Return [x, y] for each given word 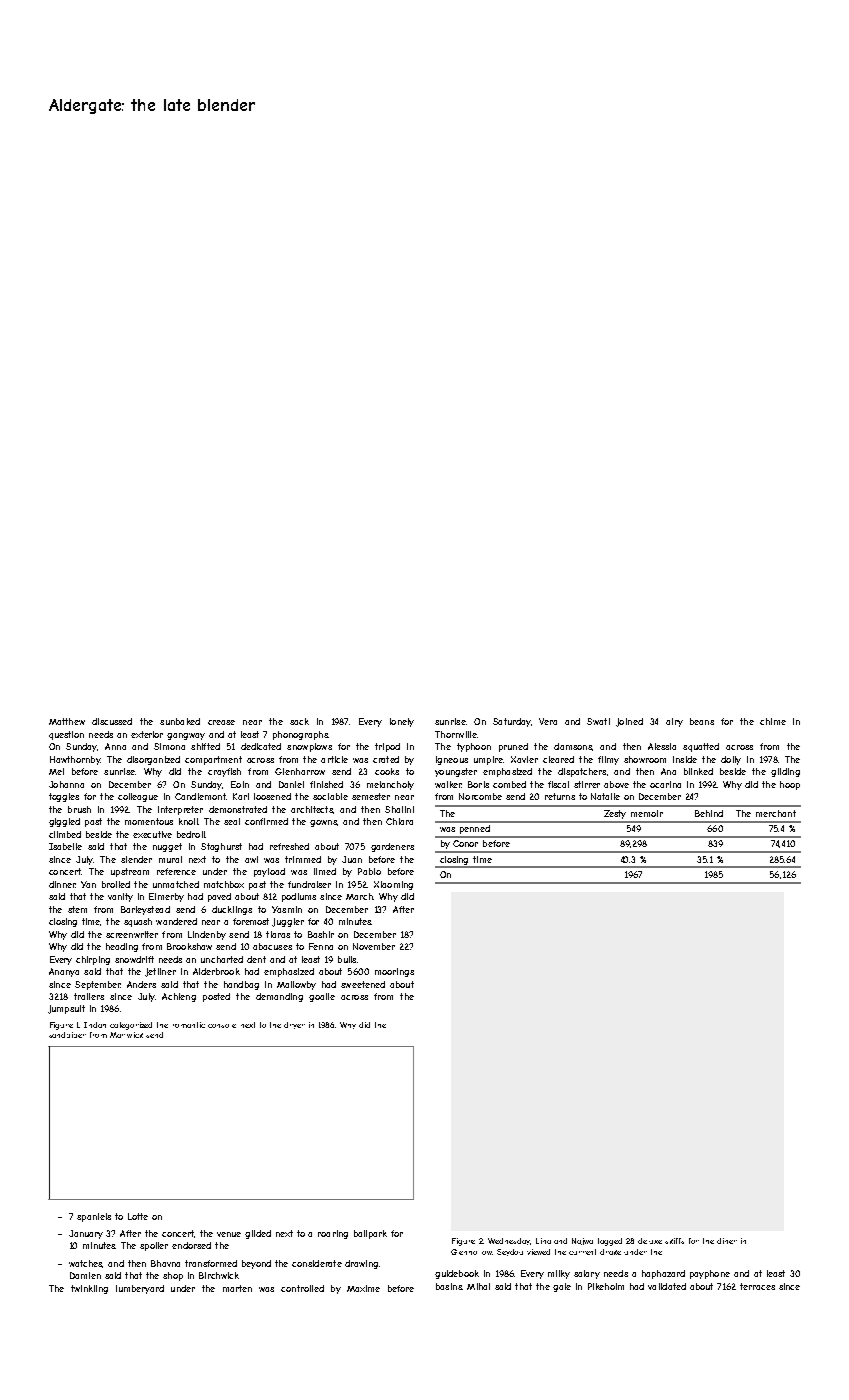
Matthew [67, 721]
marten [237, 1288]
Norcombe [480, 796]
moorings [394, 972]
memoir [647, 813]
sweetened [363, 984]
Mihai [478, 1286]
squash [138, 922]
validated [667, 1286]
